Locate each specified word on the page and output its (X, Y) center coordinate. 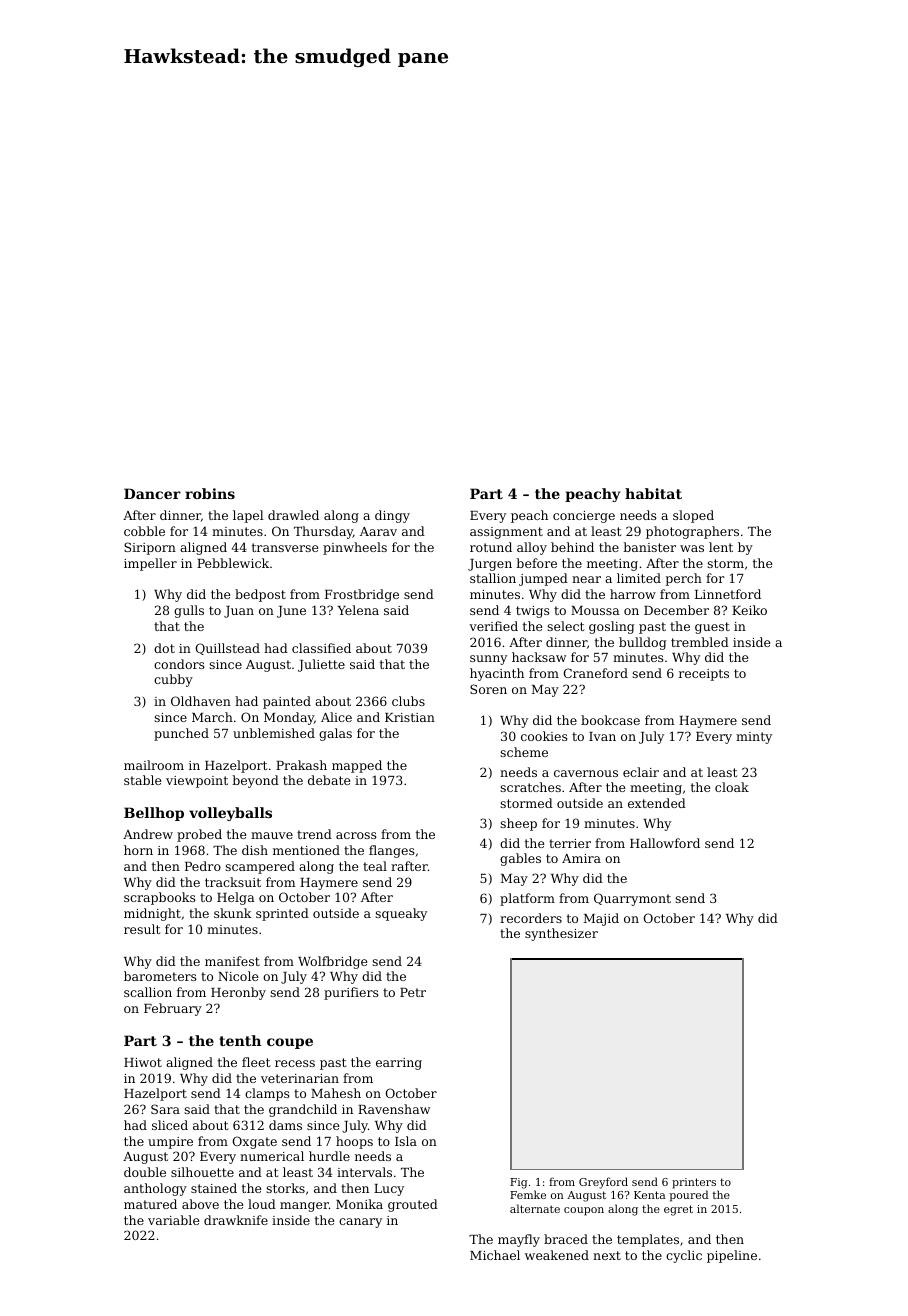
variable (173, 1220)
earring (399, 1064)
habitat (653, 493)
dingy (392, 516)
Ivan (602, 736)
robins (210, 493)
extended (657, 803)
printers (694, 1183)
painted (287, 702)
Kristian (410, 717)
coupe (290, 1043)
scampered (260, 867)
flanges (392, 851)
